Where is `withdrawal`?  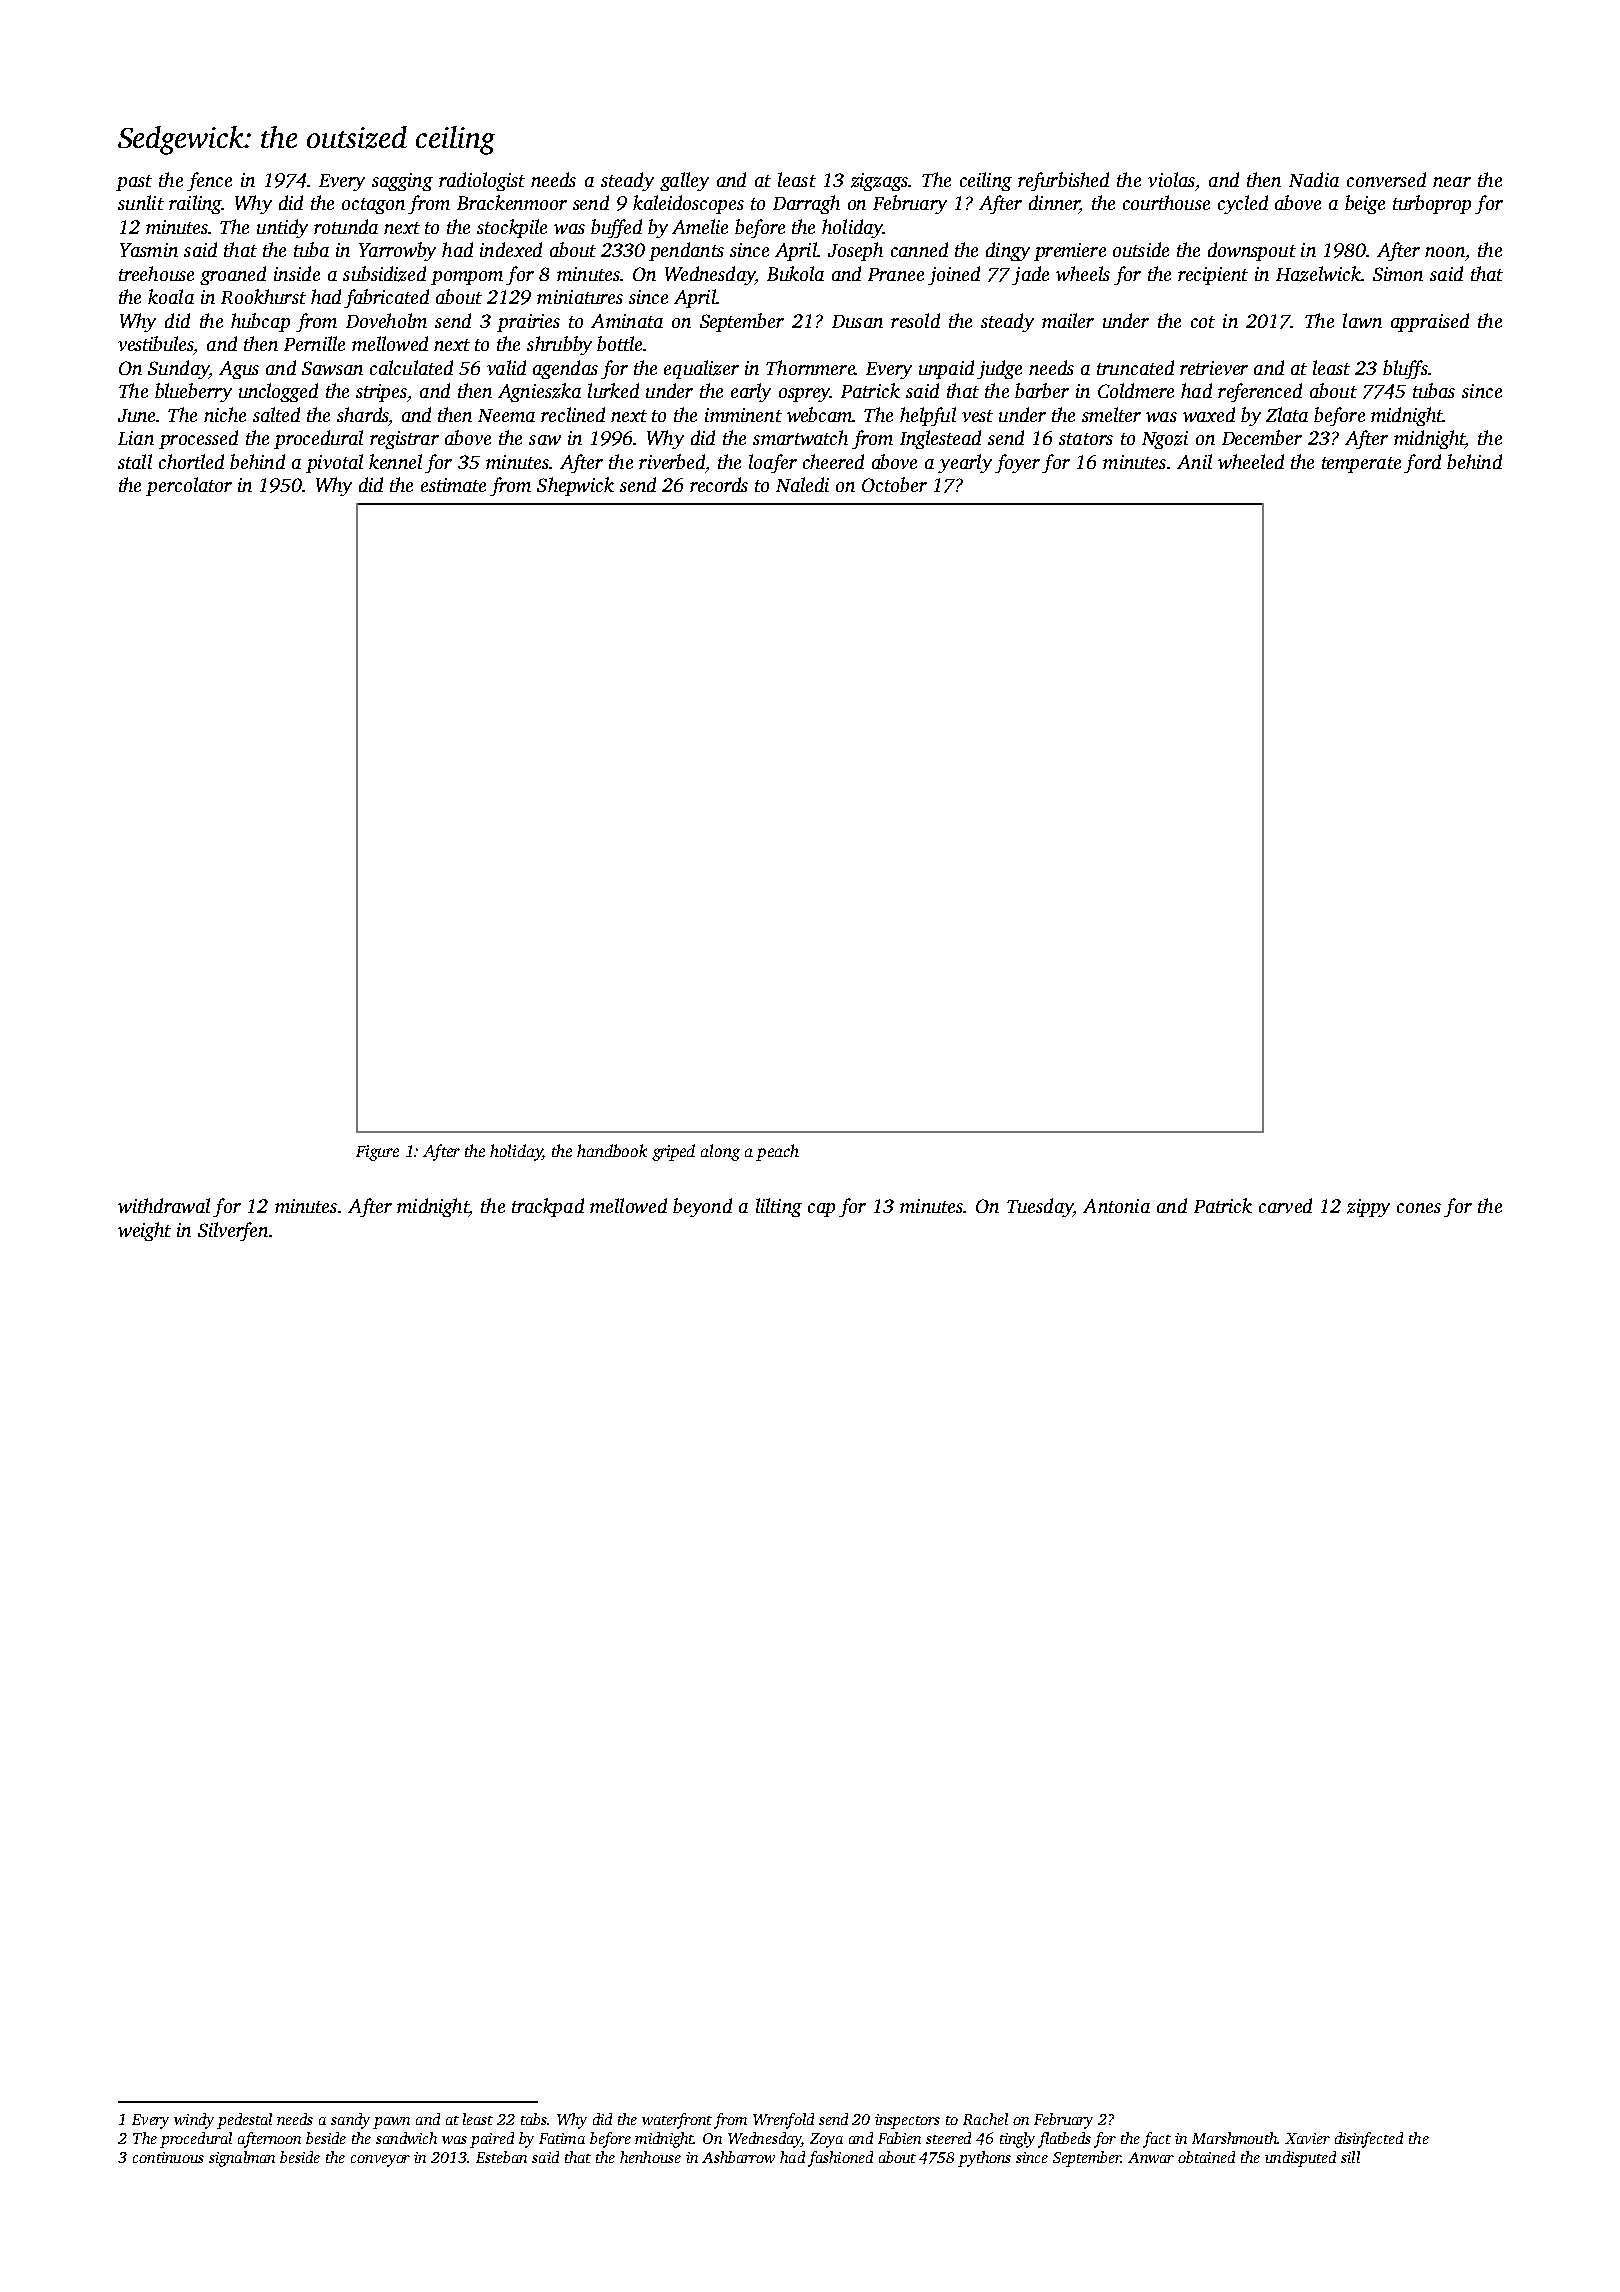 withdrawal is located at coordinates (164, 1205).
